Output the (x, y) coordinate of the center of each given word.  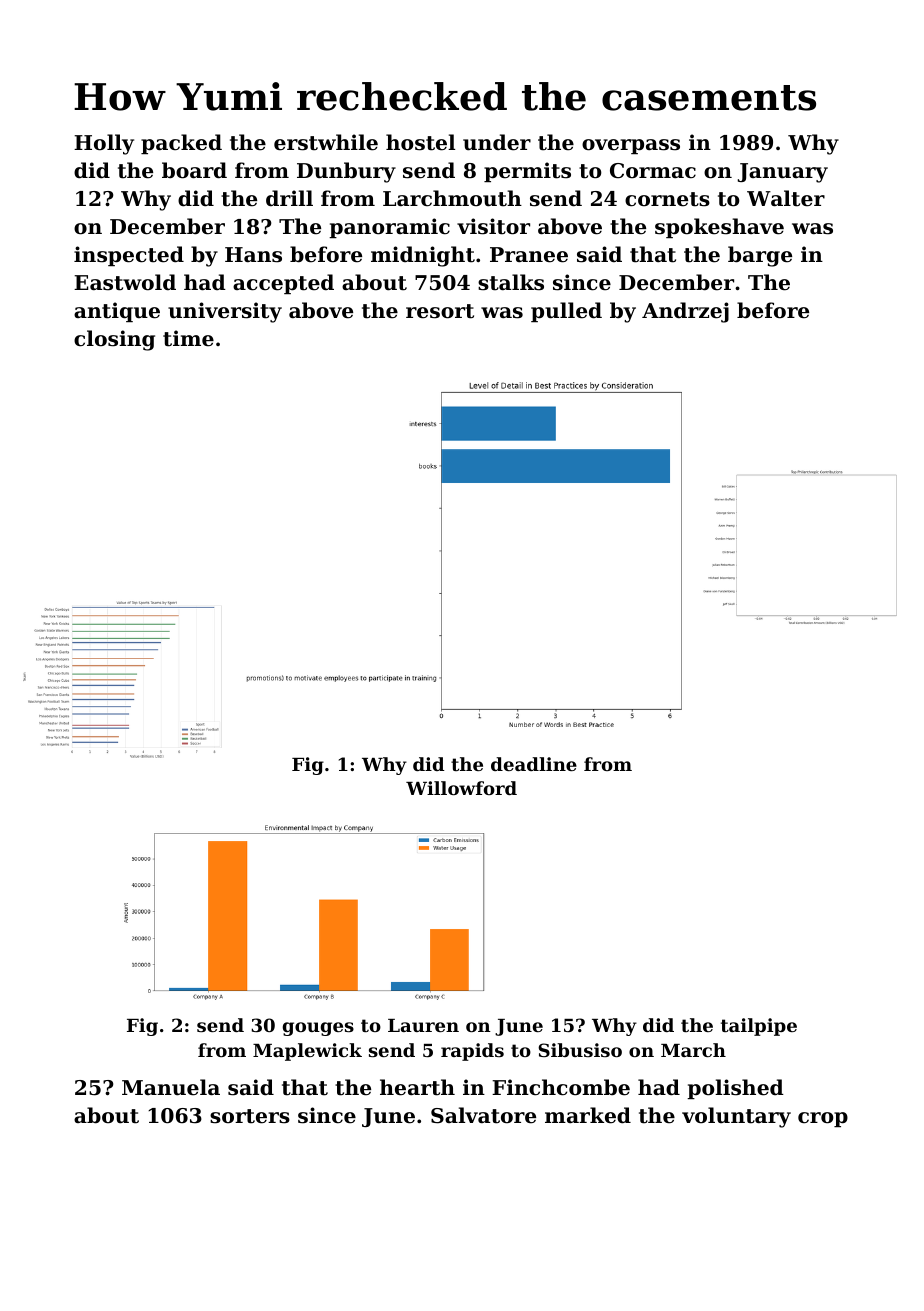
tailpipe (759, 1027)
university (225, 312)
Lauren (423, 1025)
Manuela (171, 1087)
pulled (566, 312)
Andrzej (685, 312)
